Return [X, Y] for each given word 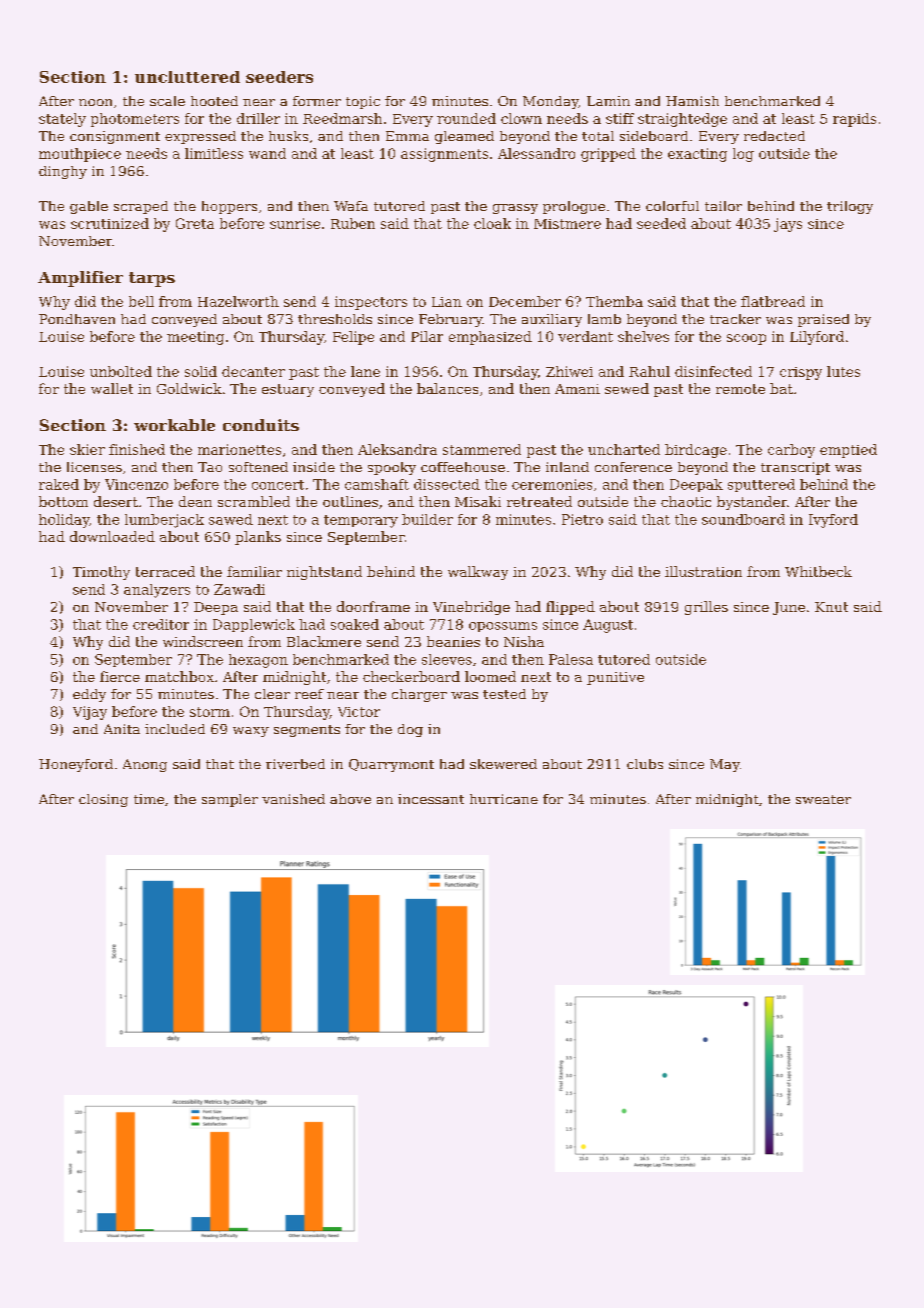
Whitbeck [818, 571]
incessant [431, 799]
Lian [447, 302]
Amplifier [80, 279]
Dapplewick [254, 625]
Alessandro [536, 153]
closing [103, 800]
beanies [453, 641]
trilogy [850, 207]
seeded [661, 223]
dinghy [63, 172]
